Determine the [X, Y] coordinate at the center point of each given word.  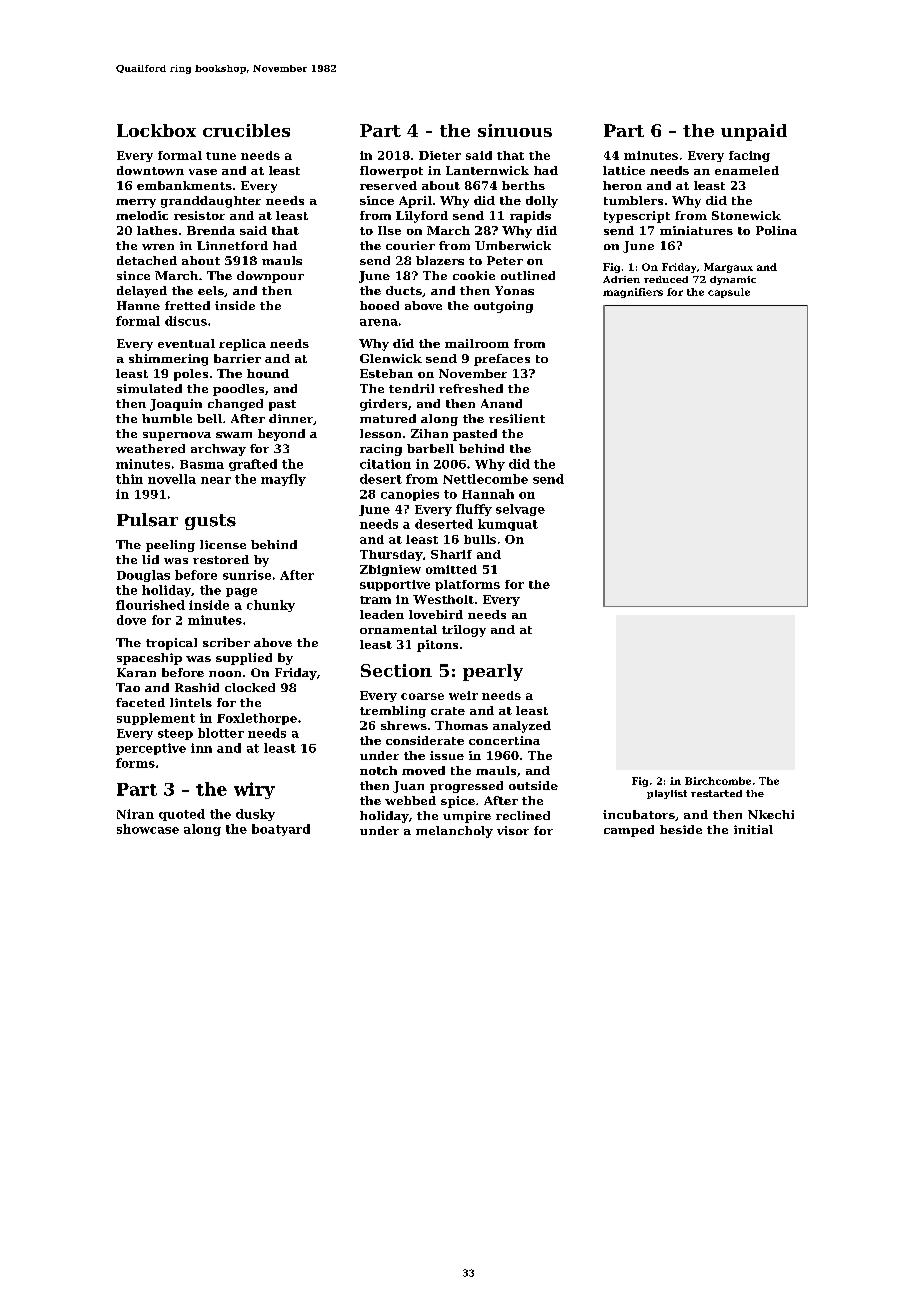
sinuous [515, 130]
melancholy [454, 832]
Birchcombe [718, 781]
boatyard [281, 830]
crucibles [246, 130]
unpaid [754, 132]
